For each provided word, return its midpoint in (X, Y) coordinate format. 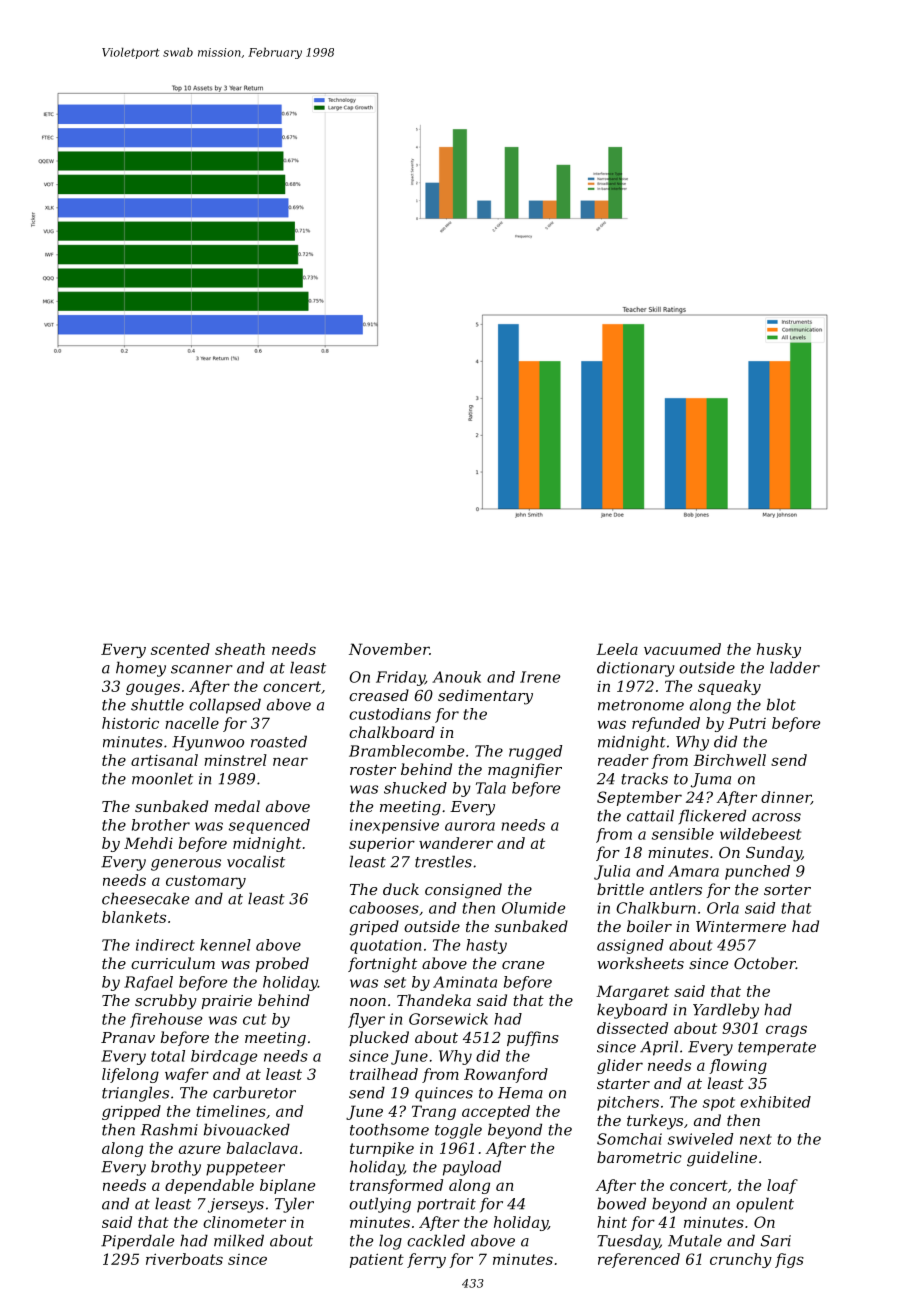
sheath (240, 649)
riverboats (184, 1259)
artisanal (164, 760)
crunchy (741, 1260)
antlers (676, 889)
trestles (443, 861)
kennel (225, 945)
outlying (380, 1205)
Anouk (456, 677)
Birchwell (729, 760)
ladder (795, 667)
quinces (444, 1094)
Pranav (128, 1037)
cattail (650, 815)
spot (719, 1104)
